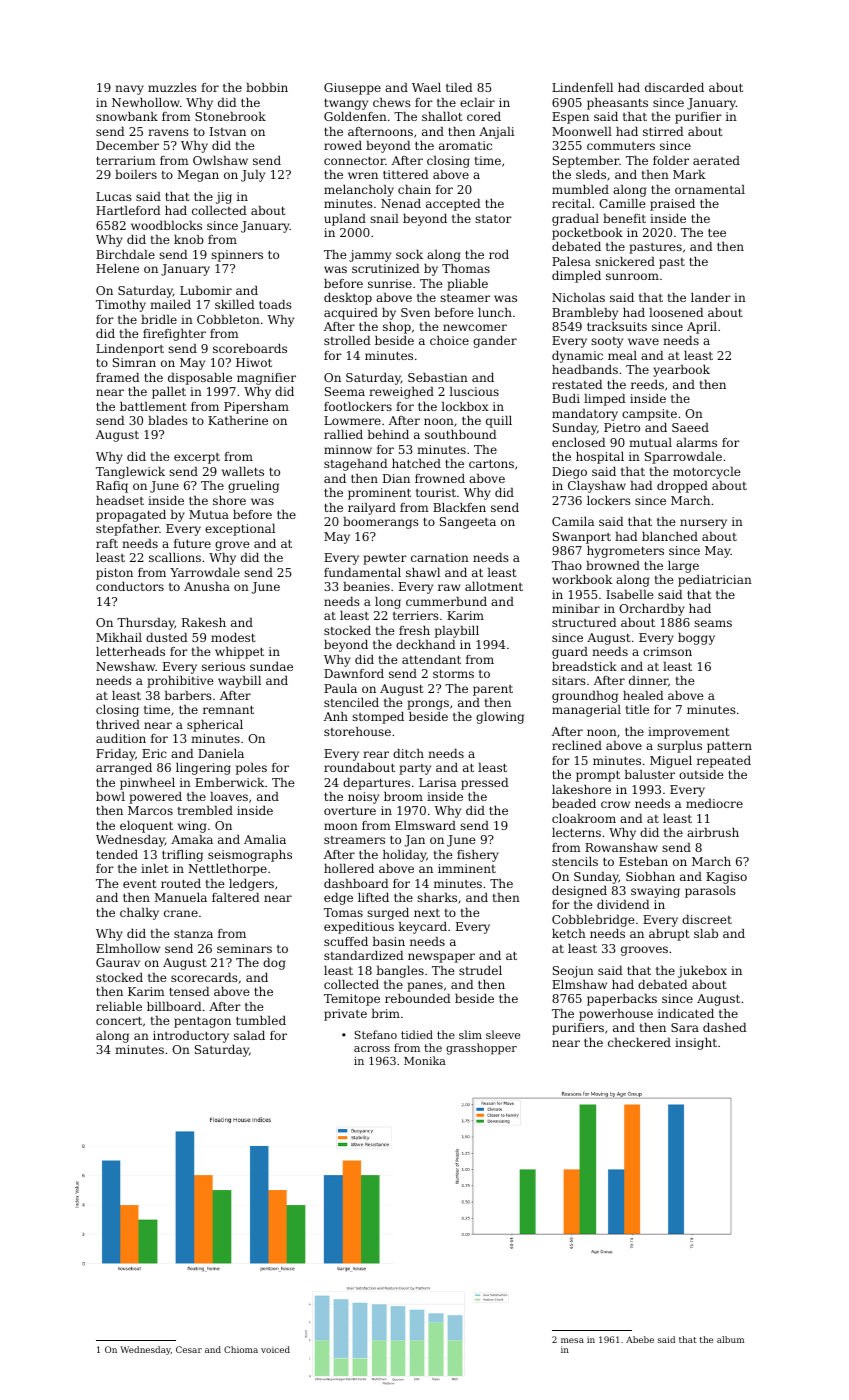 This document has height=1400, width=849. Describe the element at coordinates (465, 145) in the document. I see `aromatic` at that location.
